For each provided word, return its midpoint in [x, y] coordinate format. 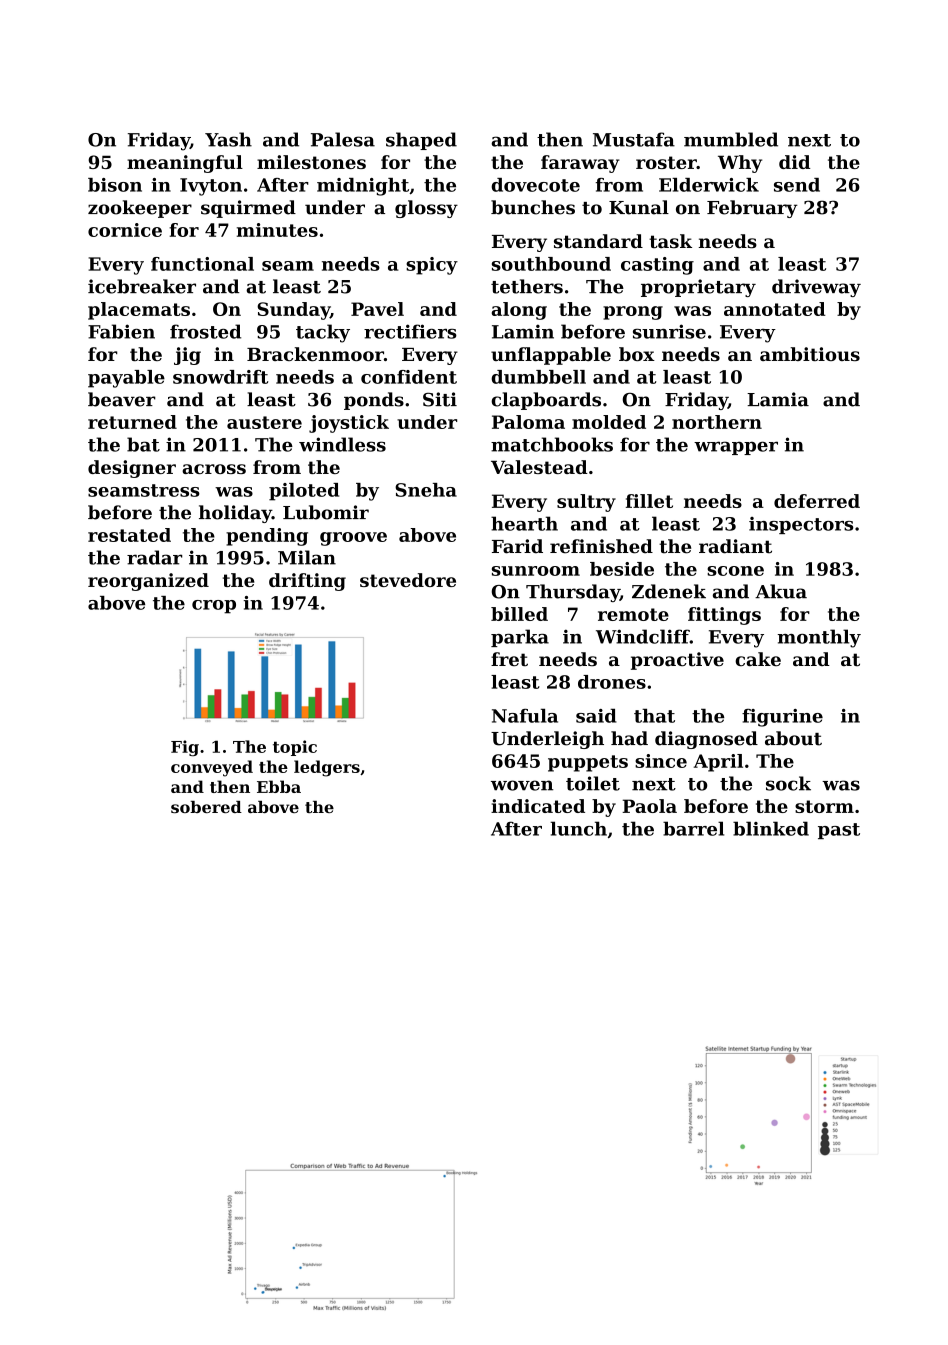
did [794, 162]
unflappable [551, 356]
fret [509, 659]
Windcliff [643, 636]
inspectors [801, 525]
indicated [538, 806]
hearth [524, 523]
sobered [206, 807]
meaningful [185, 164]
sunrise [669, 331]
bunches [533, 207]
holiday [235, 514]
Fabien [121, 331]
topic [295, 748]
